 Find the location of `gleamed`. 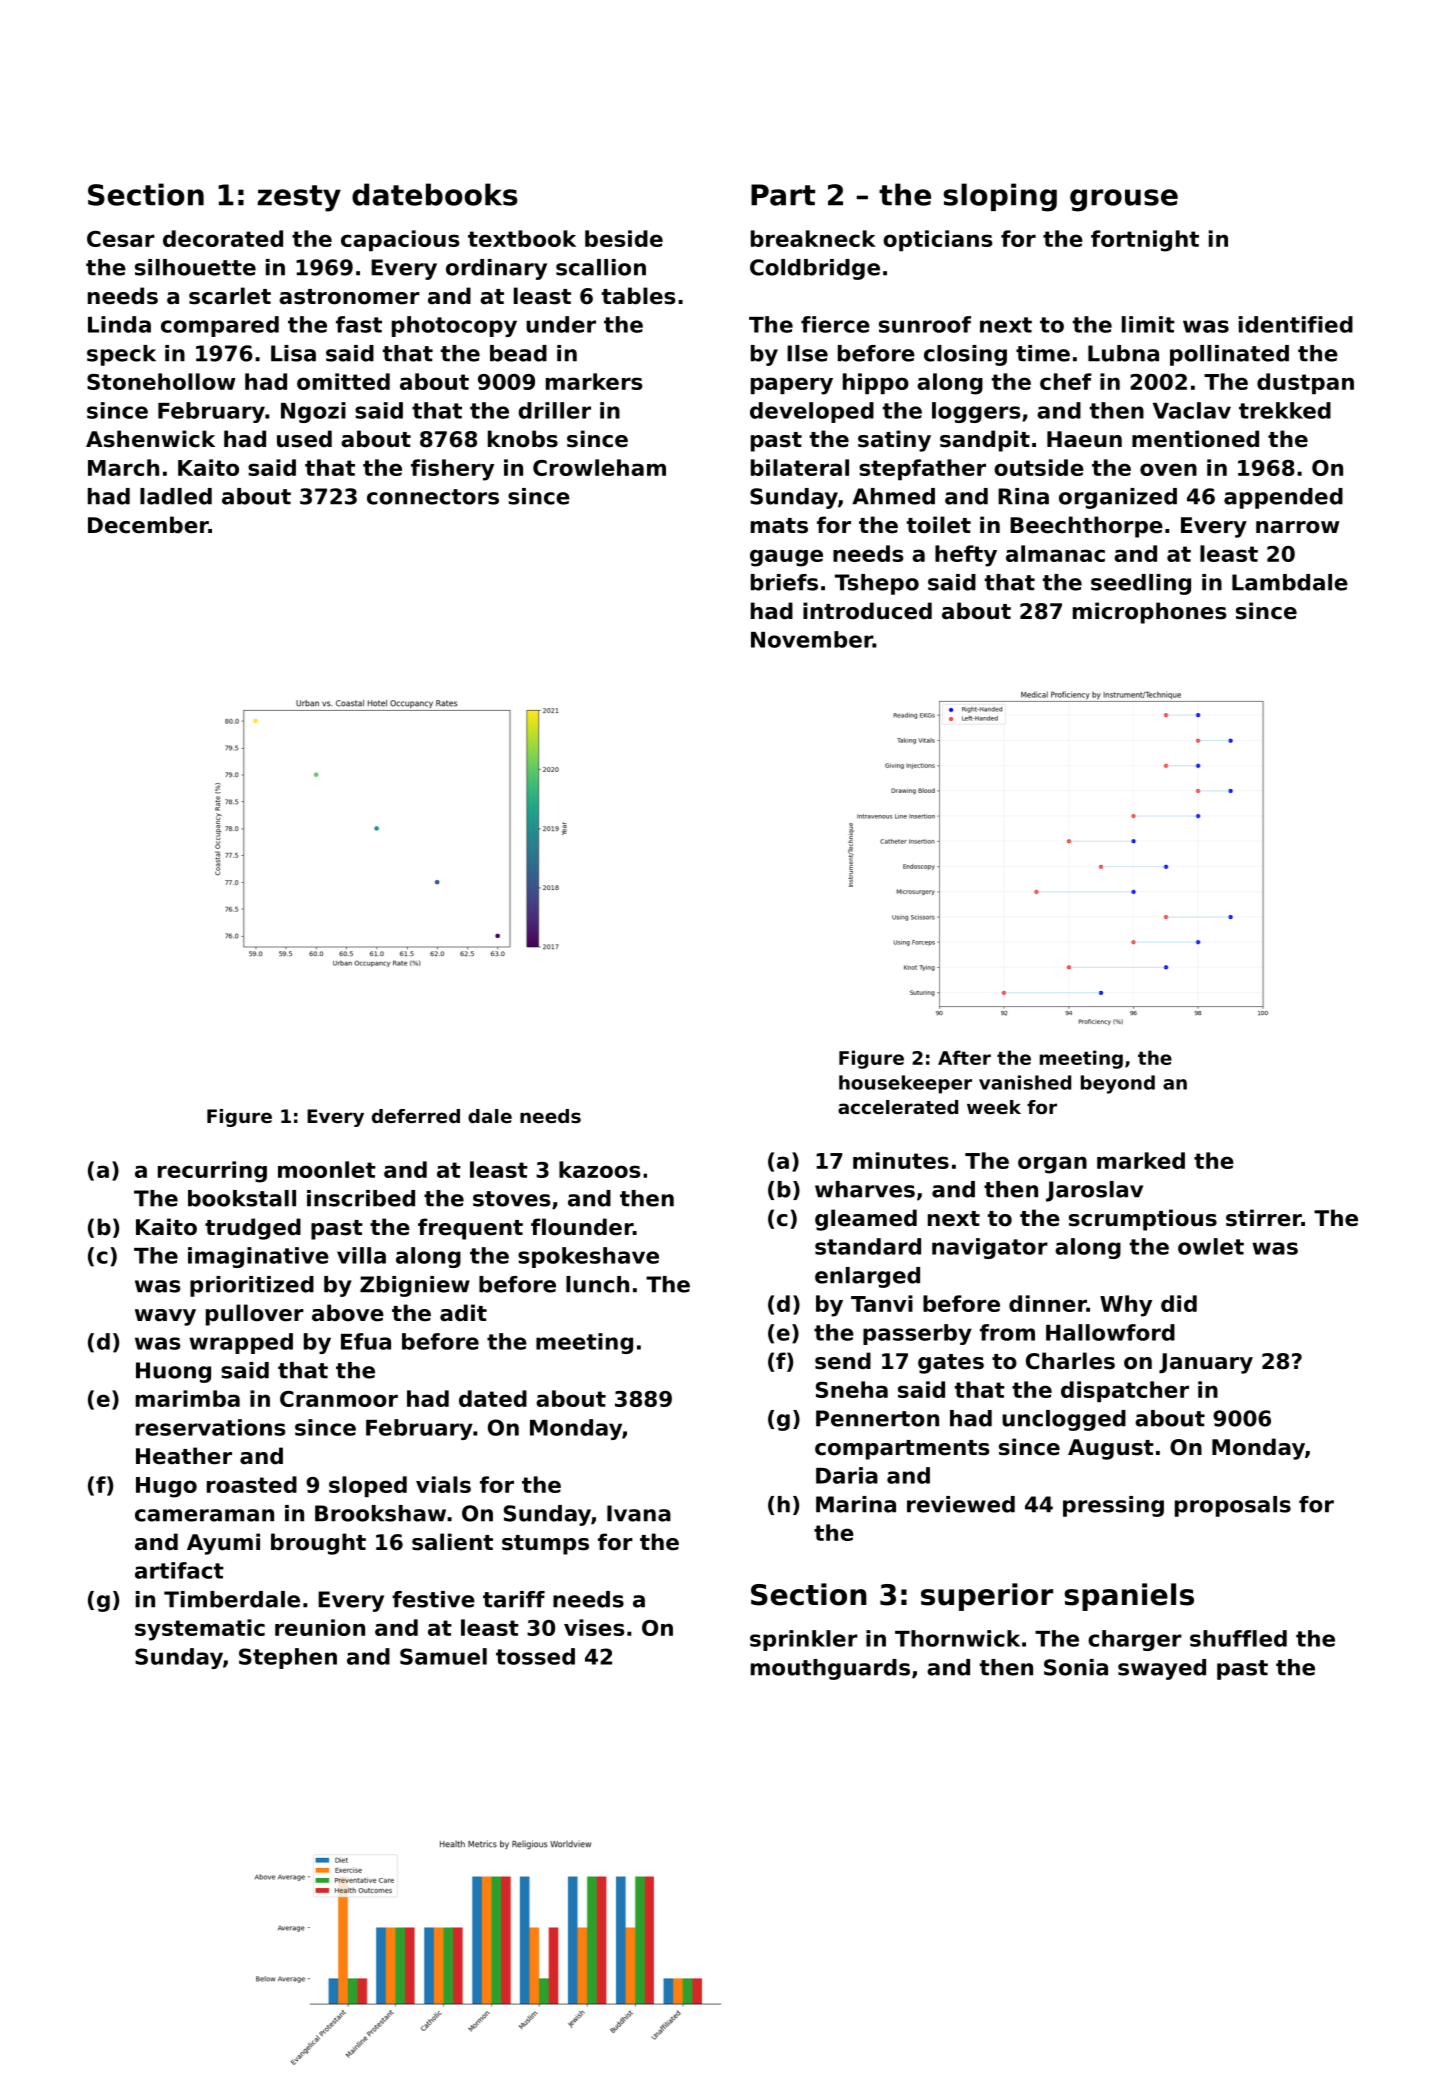

gleamed is located at coordinates (866, 1220).
